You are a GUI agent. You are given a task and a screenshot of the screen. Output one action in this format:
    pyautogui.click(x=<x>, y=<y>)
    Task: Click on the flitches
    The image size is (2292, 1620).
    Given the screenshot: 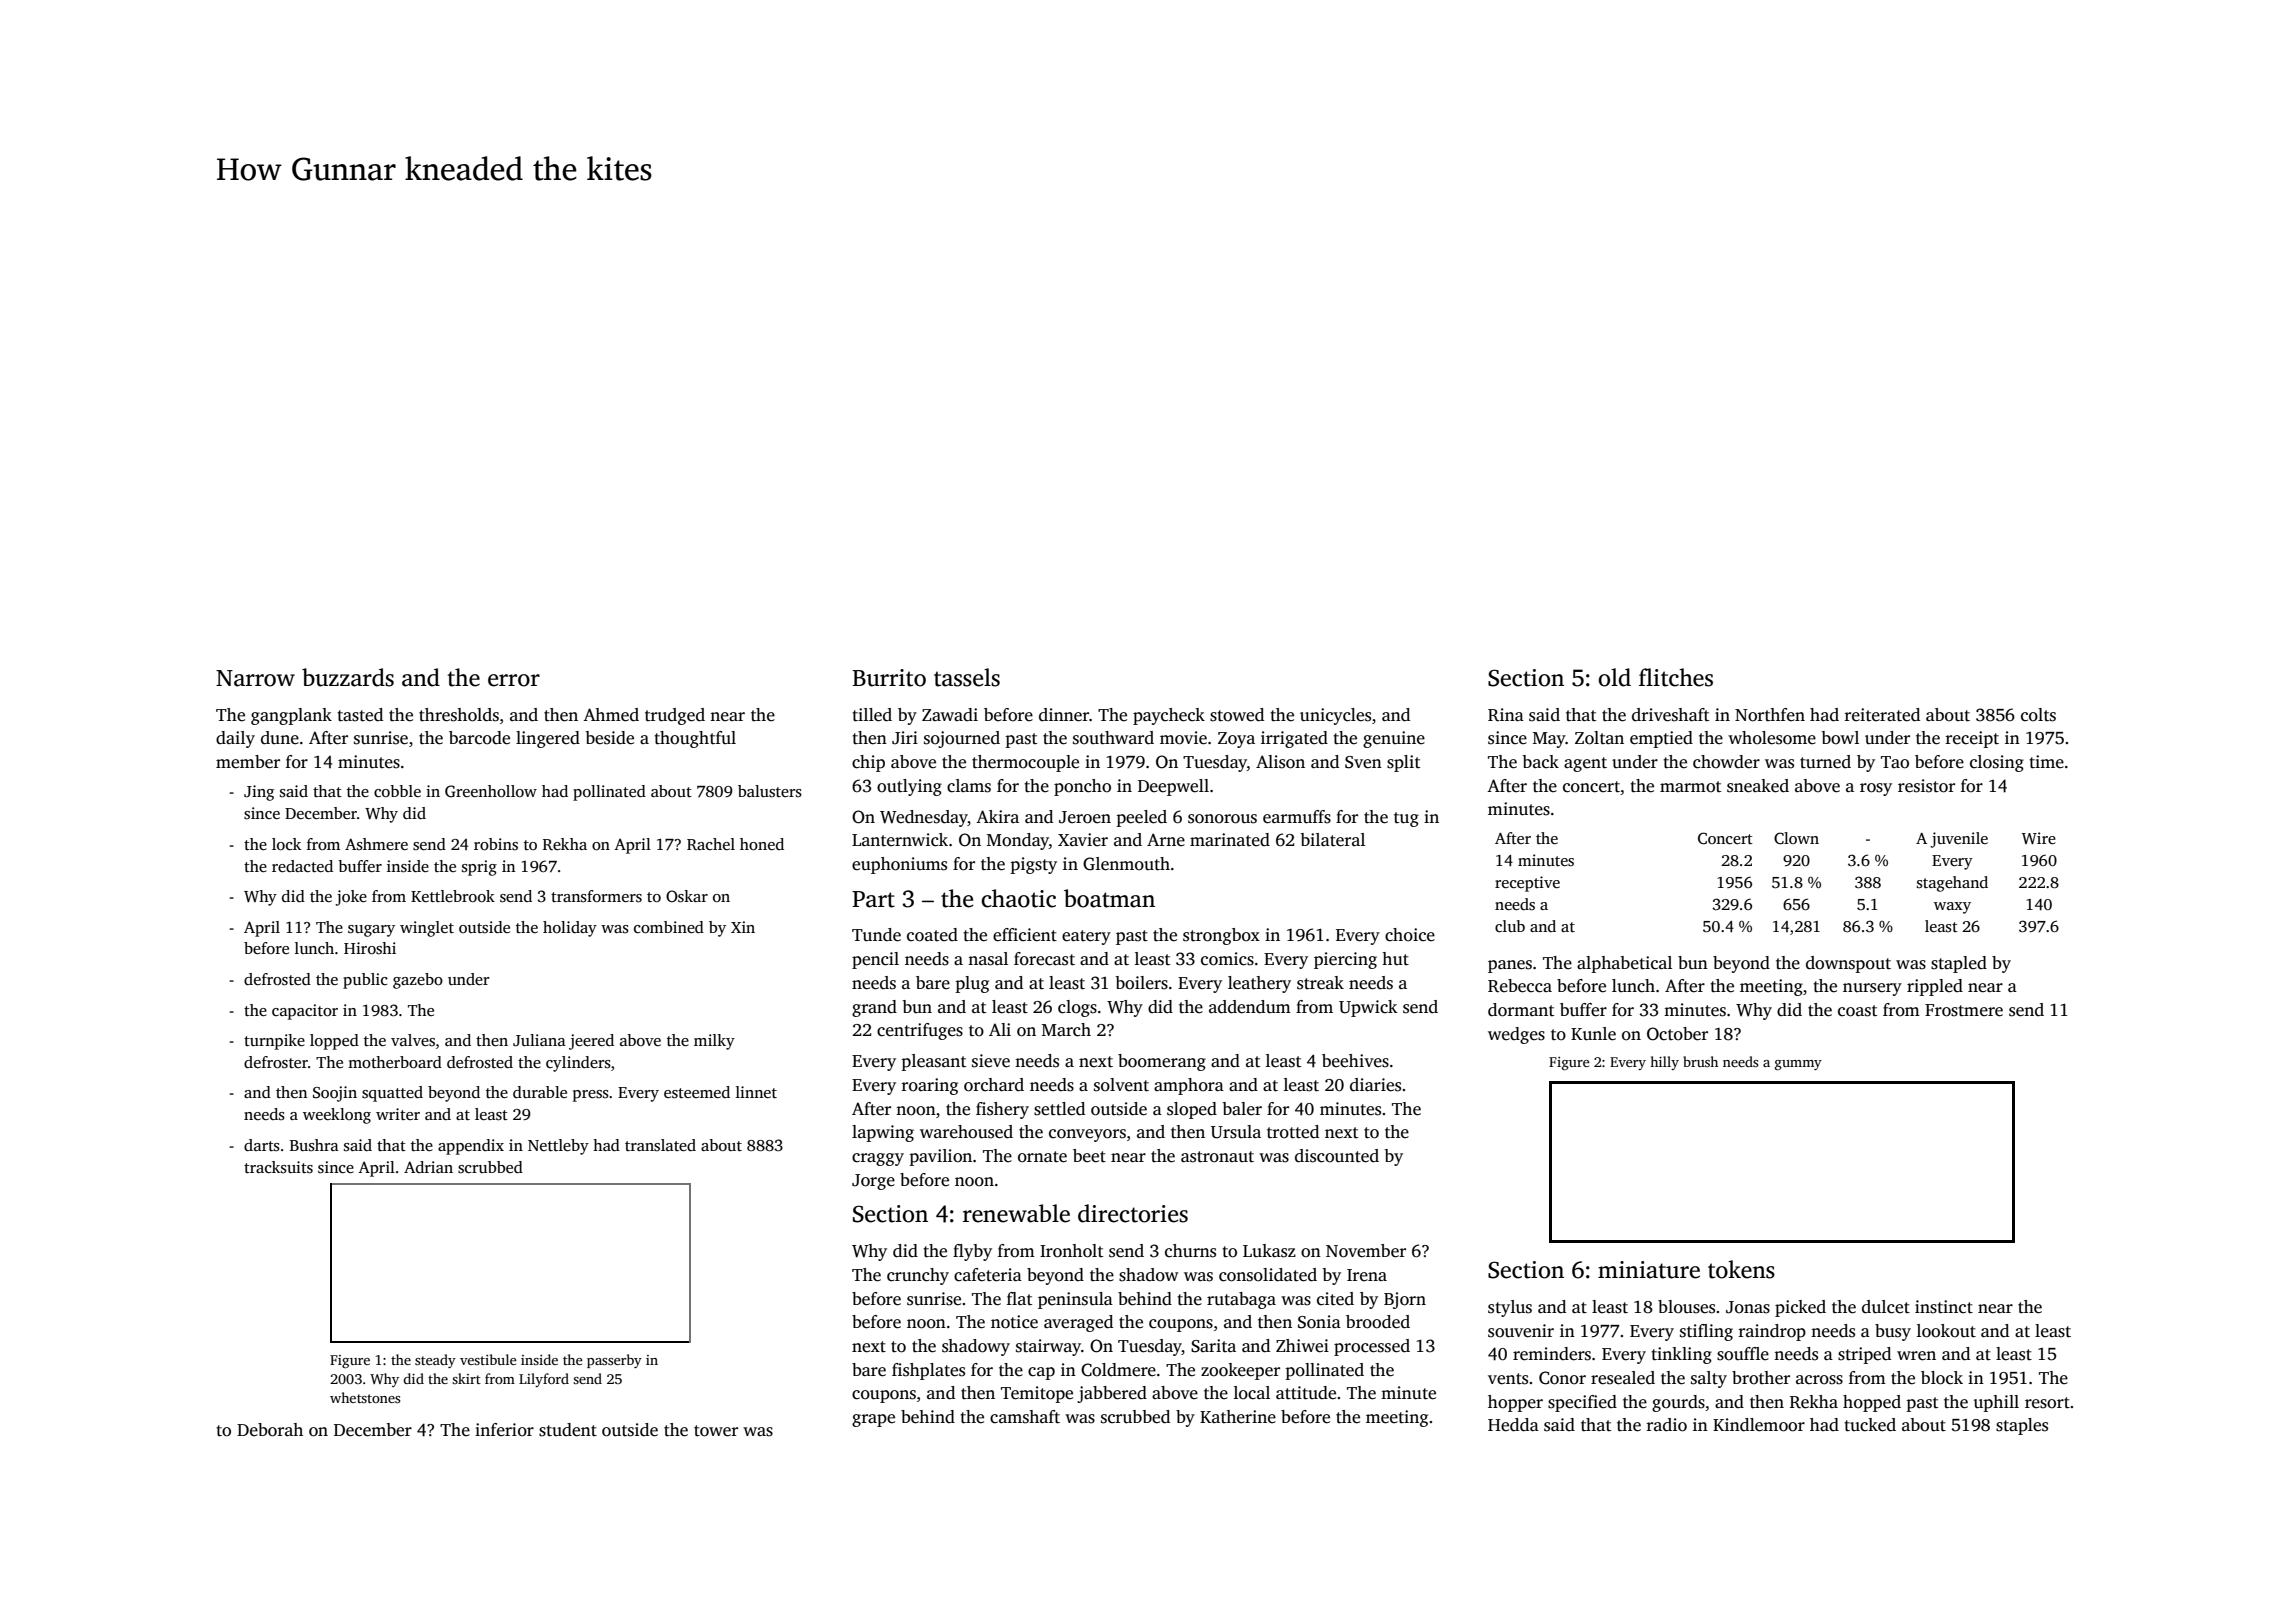 What is the action you would take?
    pyautogui.click(x=1676, y=677)
